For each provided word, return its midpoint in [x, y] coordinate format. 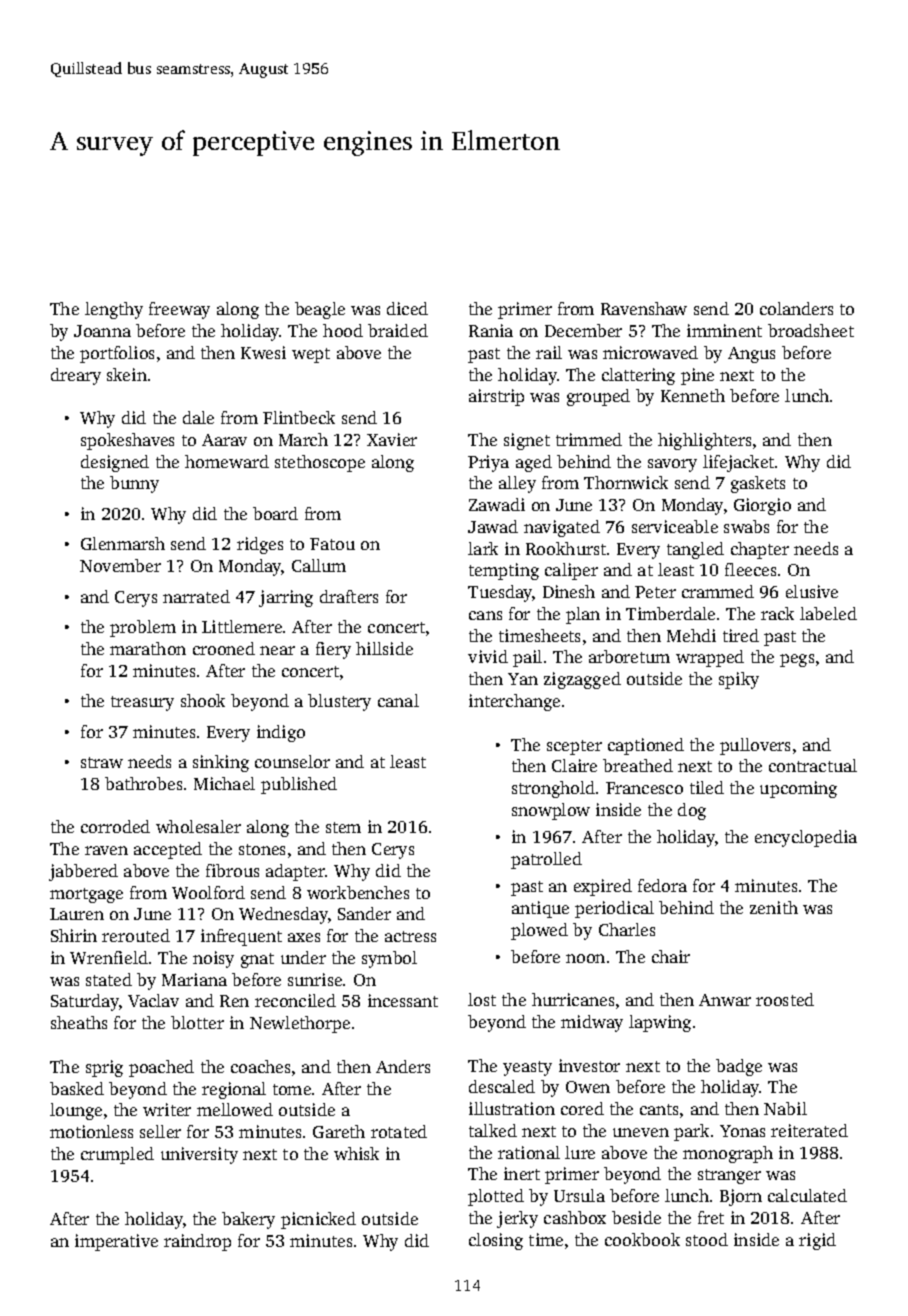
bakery [248, 1220]
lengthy [114, 310]
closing [496, 1241]
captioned [646, 746]
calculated [807, 1195]
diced [407, 308]
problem [143, 628]
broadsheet [811, 330]
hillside [384, 648]
